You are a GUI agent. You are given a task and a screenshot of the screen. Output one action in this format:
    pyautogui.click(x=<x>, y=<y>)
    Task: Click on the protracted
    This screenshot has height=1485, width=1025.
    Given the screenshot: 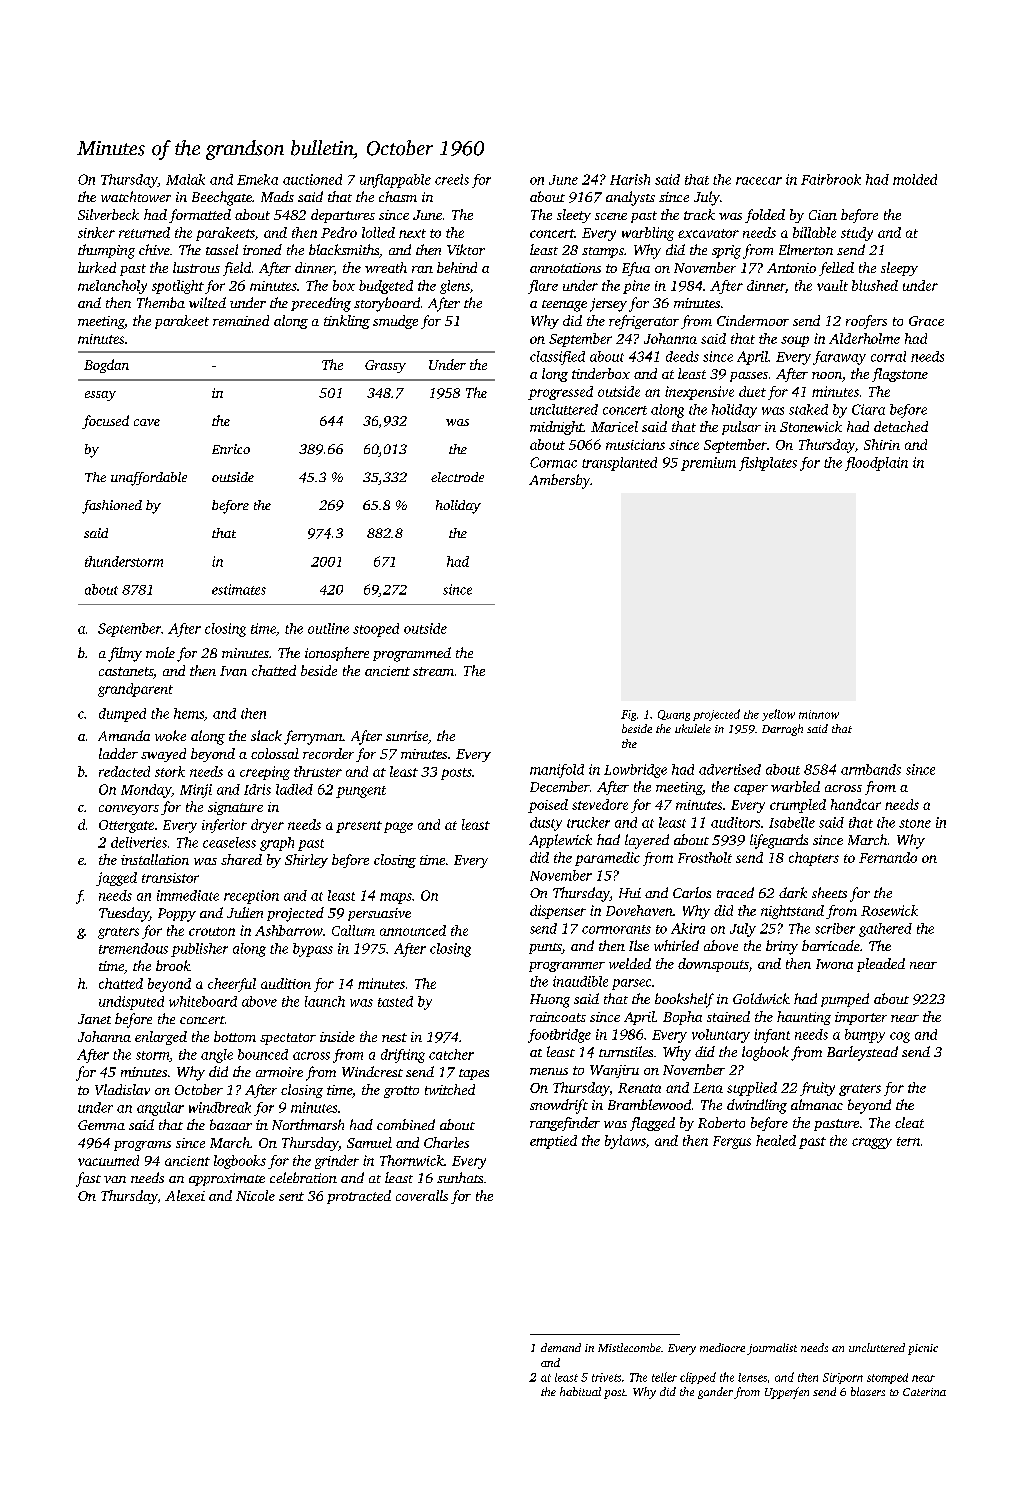 What is the action you would take?
    pyautogui.click(x=359, y=1197)
